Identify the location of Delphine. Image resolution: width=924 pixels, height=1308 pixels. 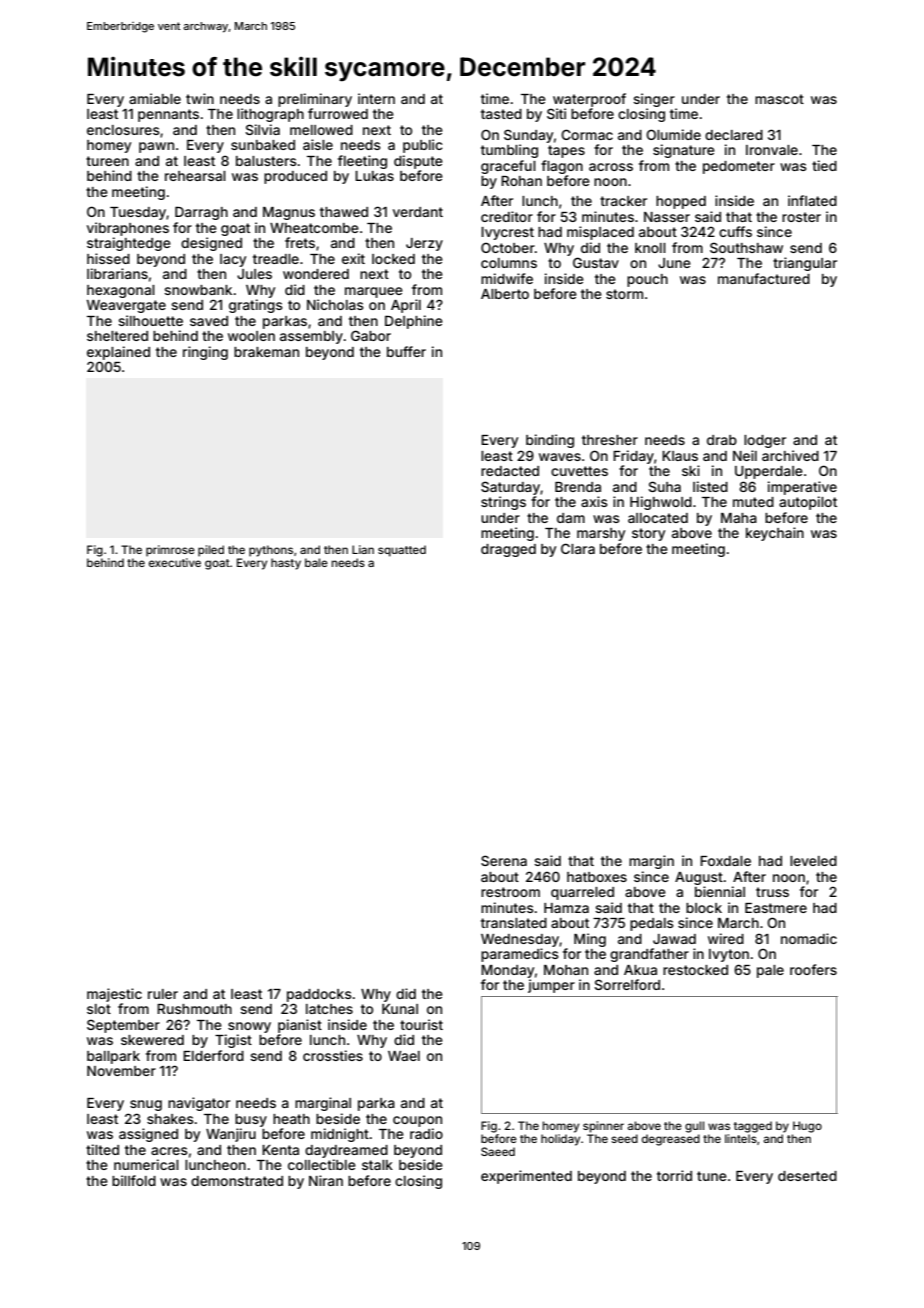
(414, 322).
